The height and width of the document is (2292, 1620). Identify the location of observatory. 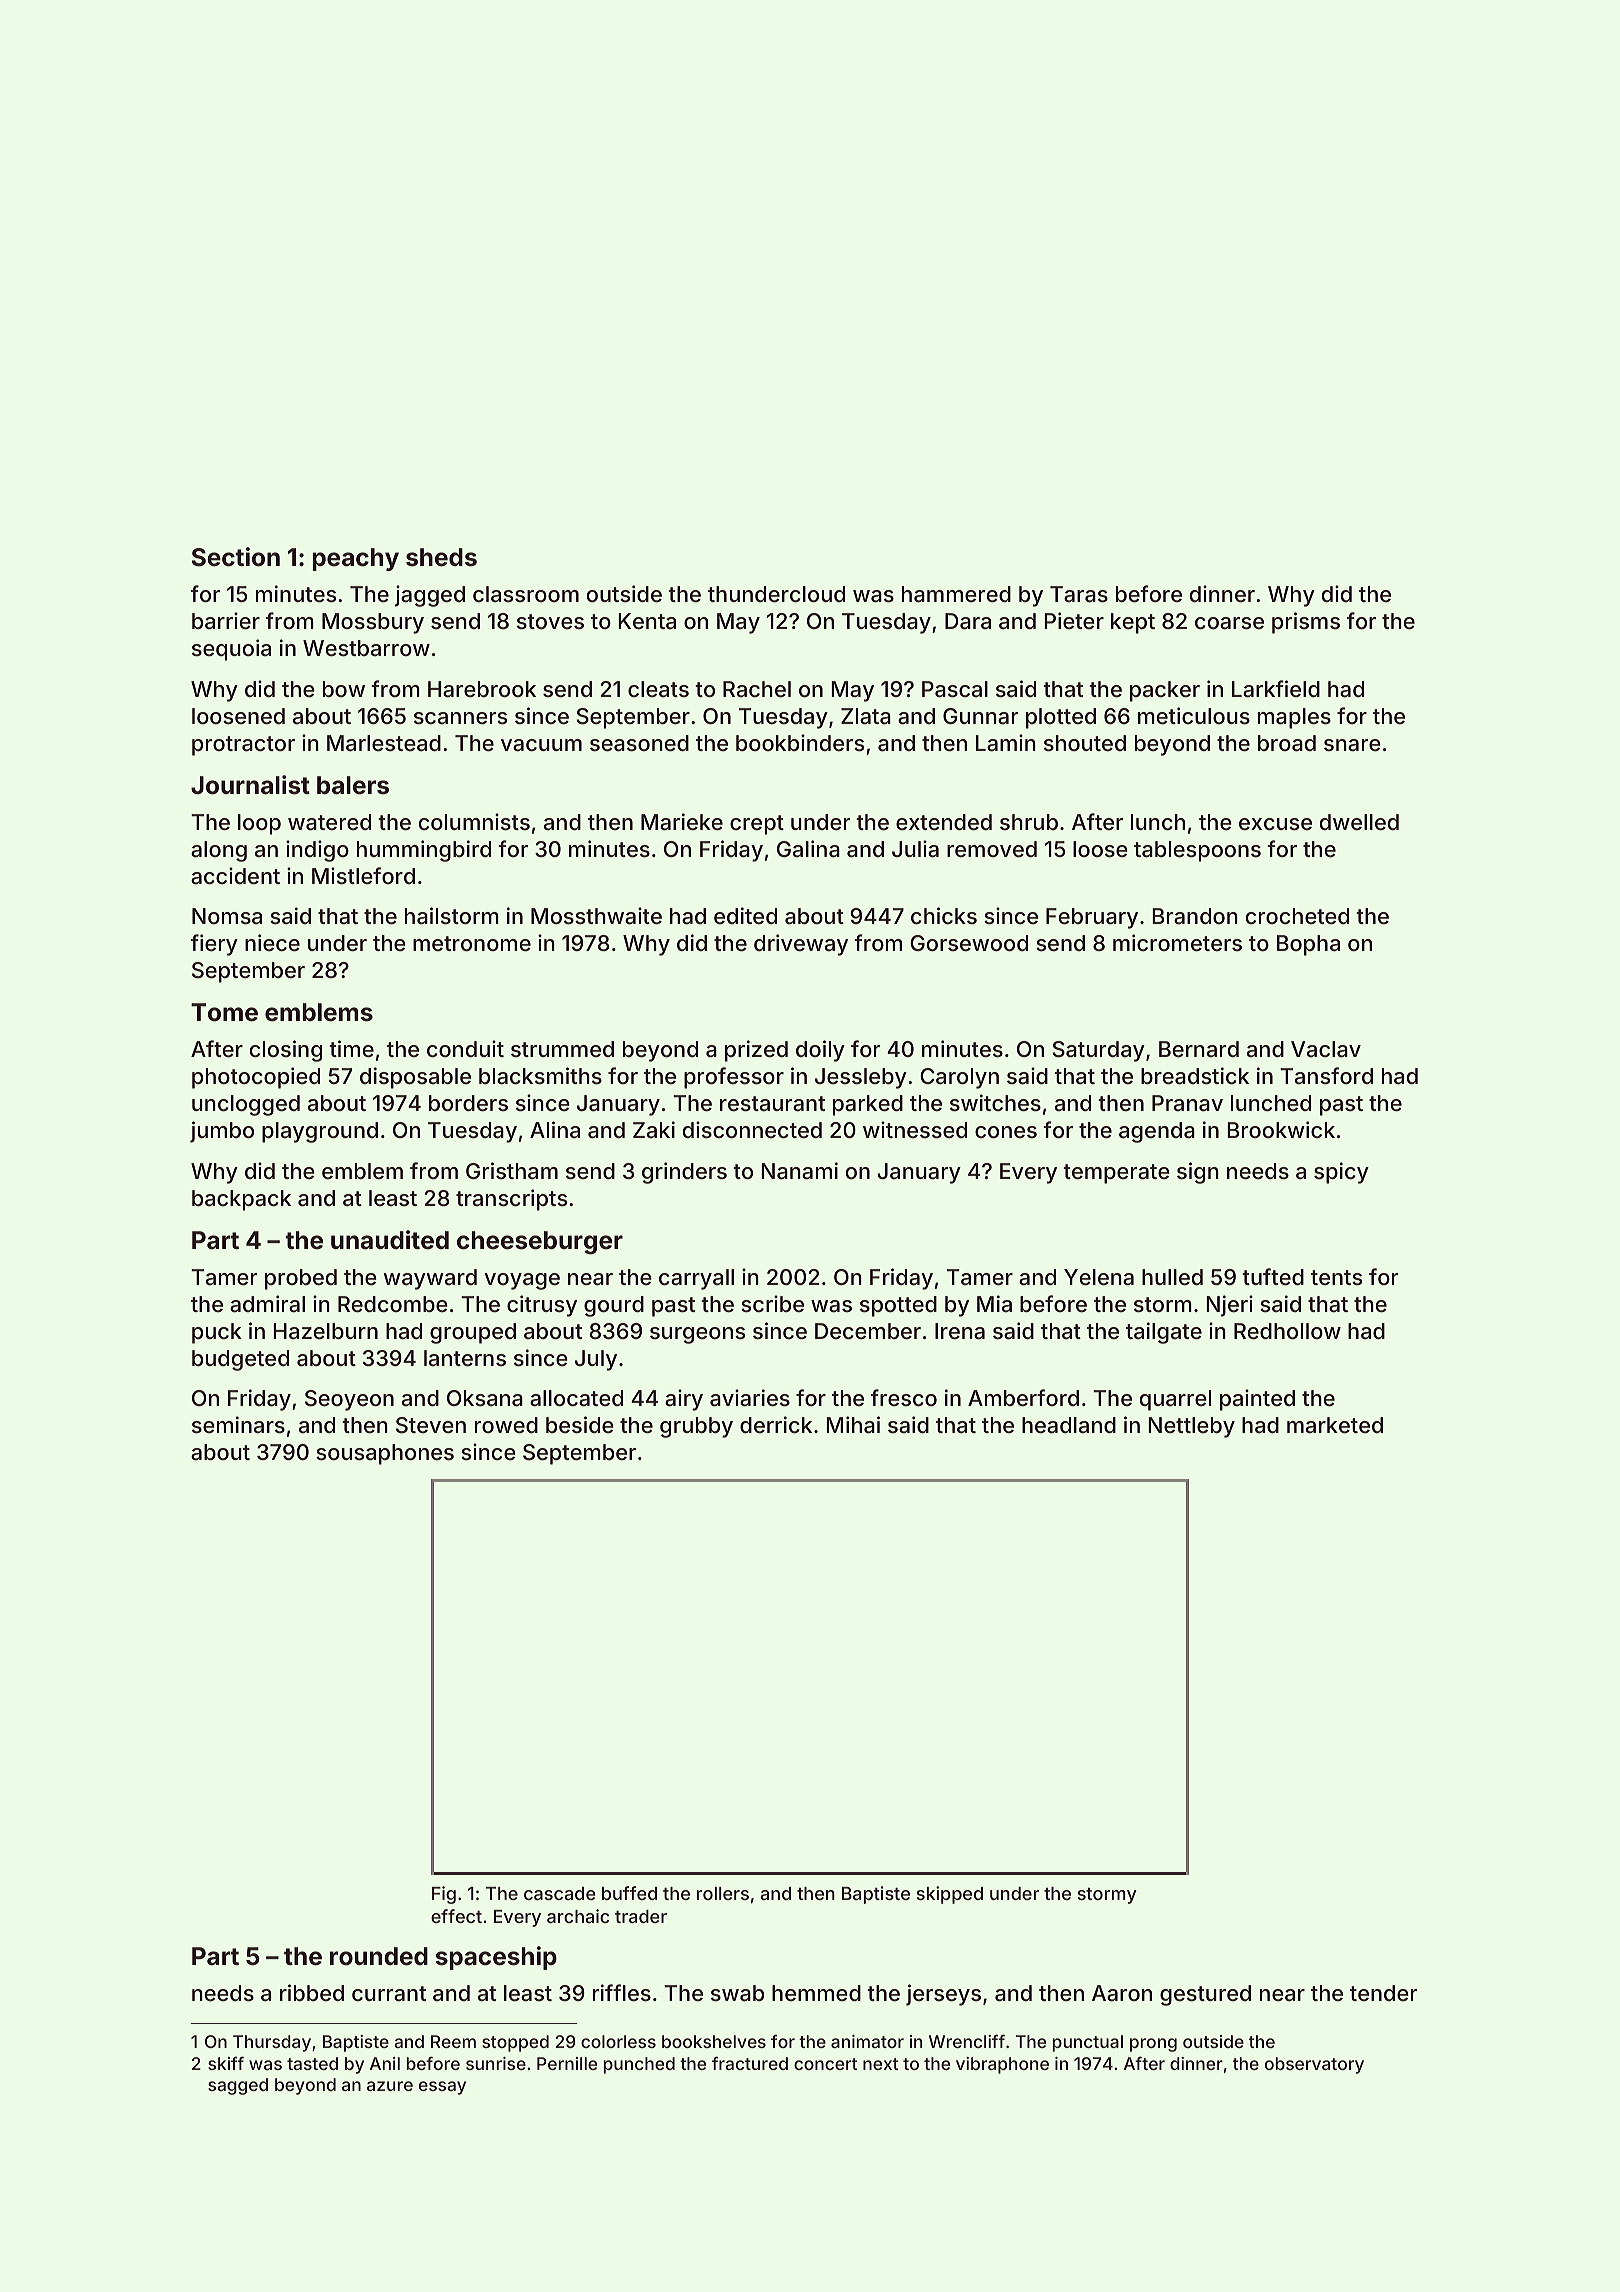
(1314, 2065).
